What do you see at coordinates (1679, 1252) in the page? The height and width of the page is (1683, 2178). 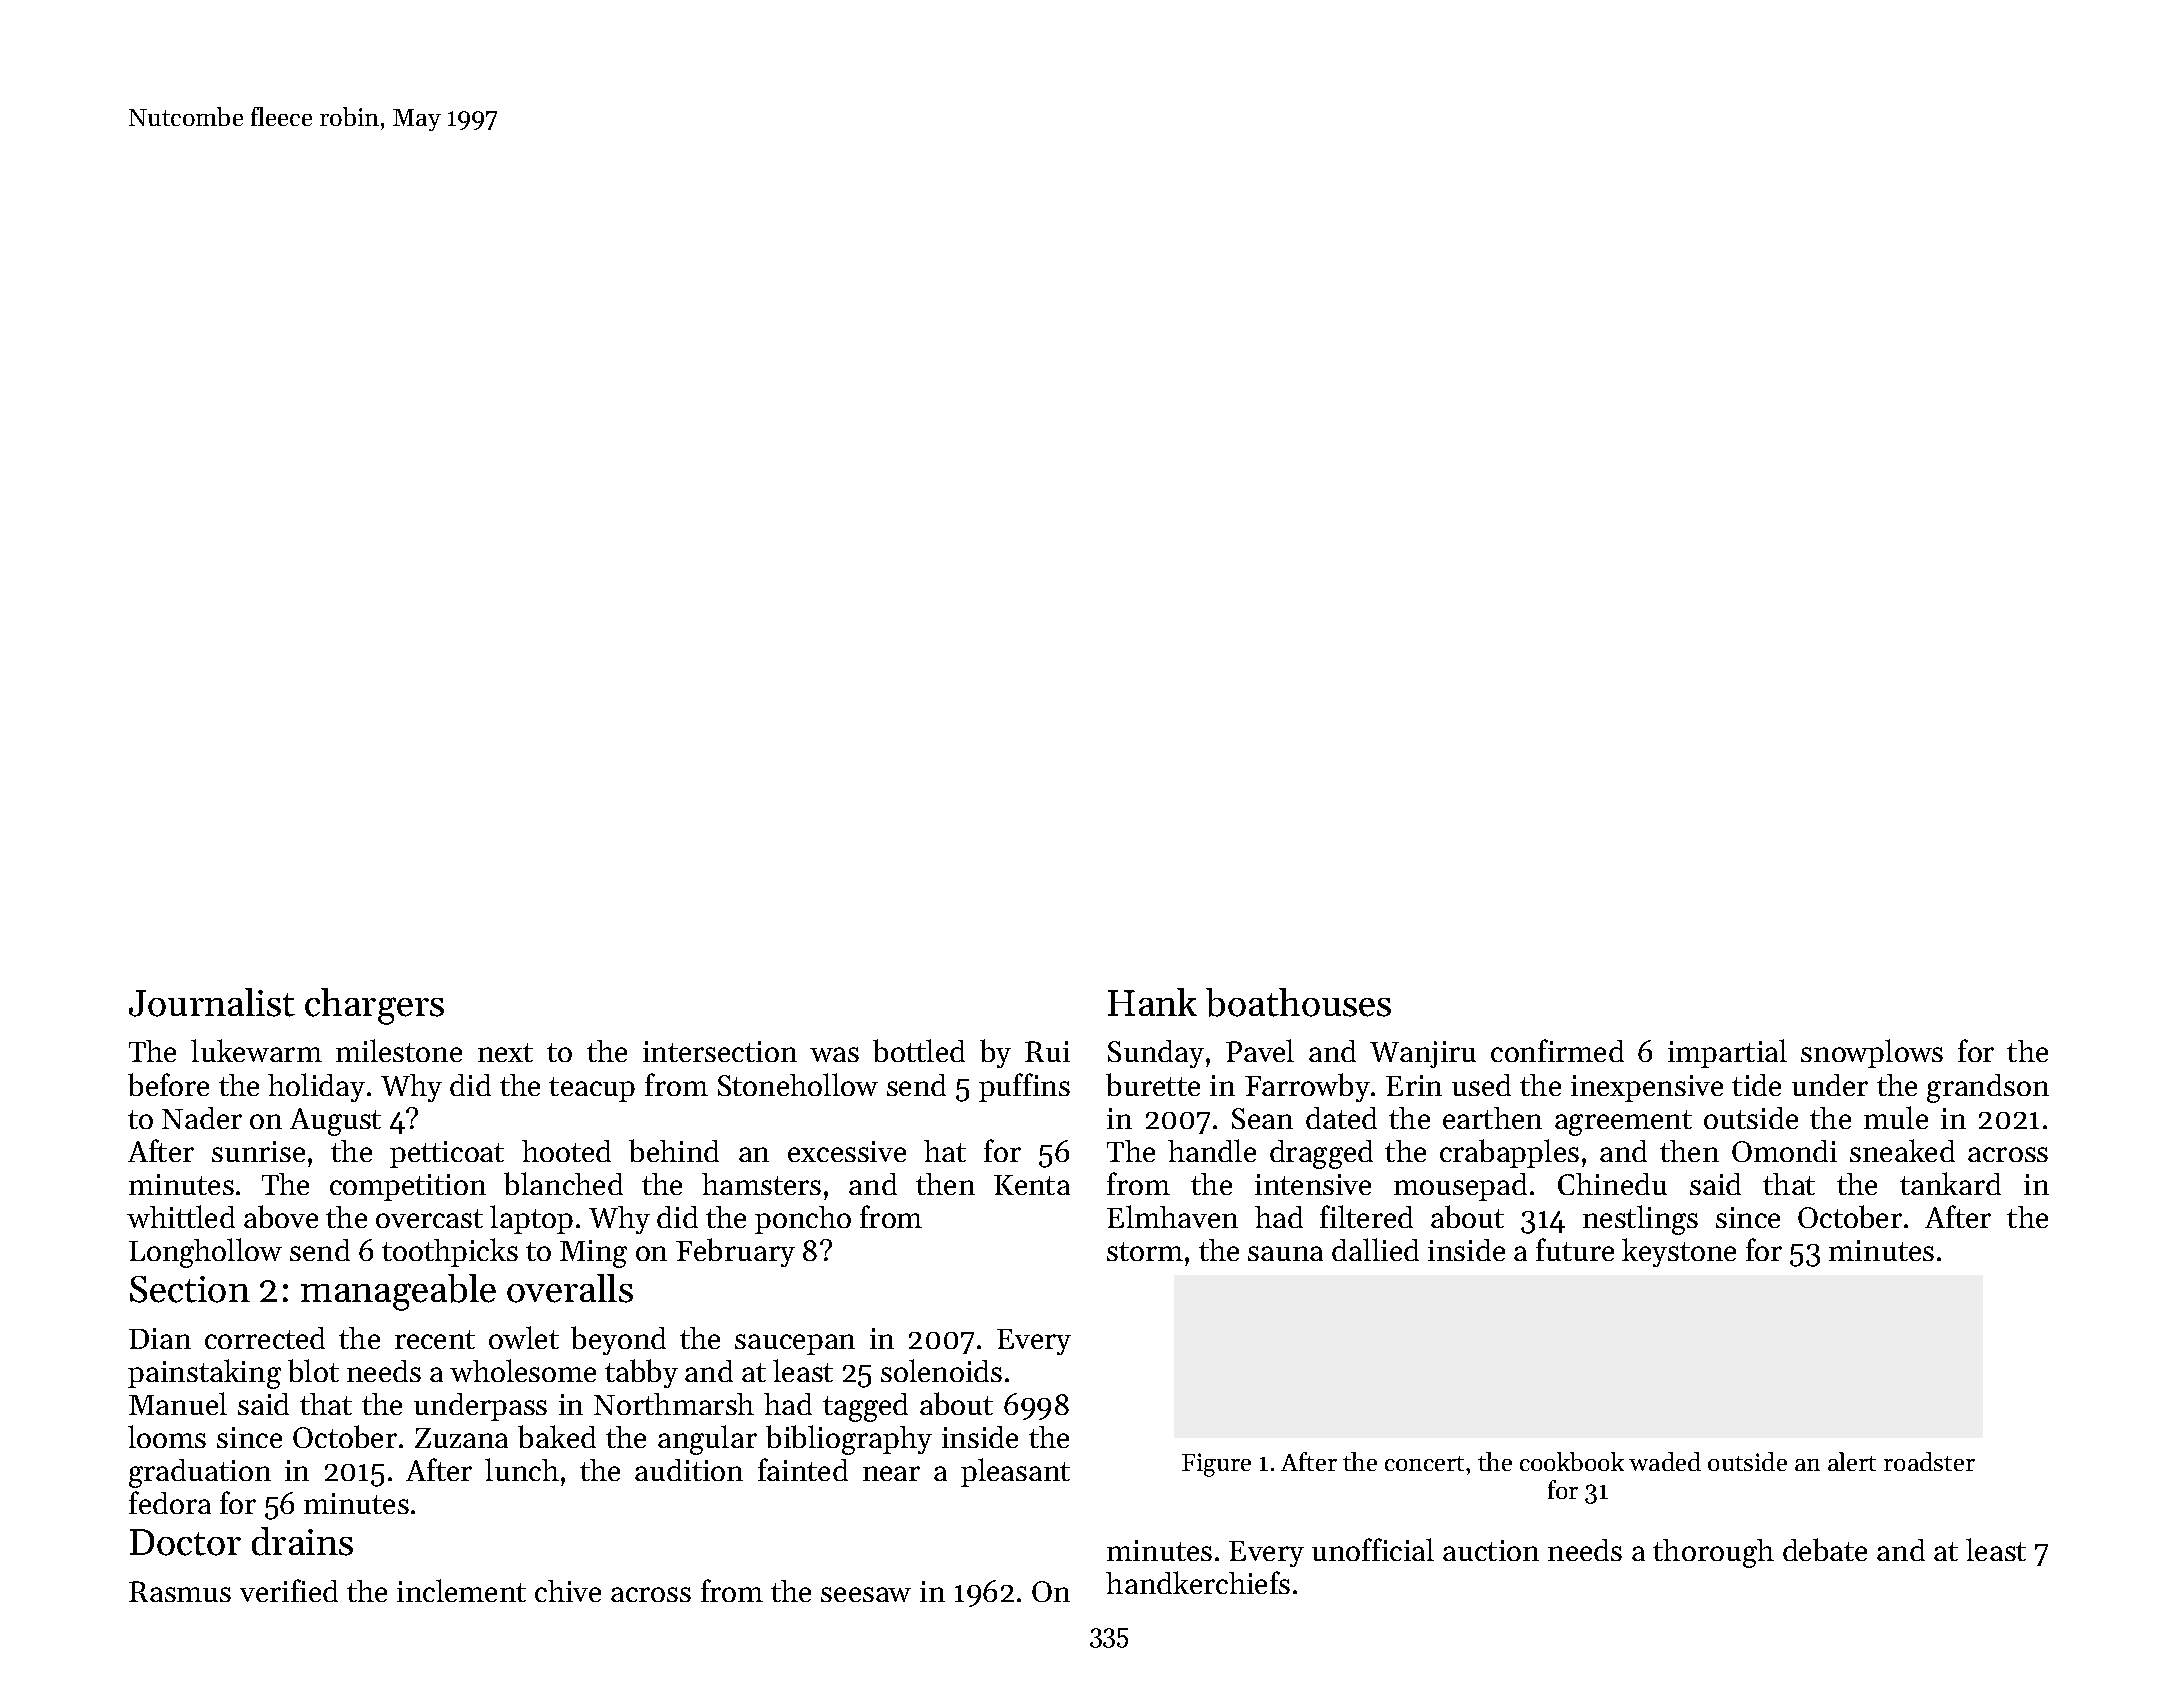 I see `keystone` at bounding box center [1679, 1252].
